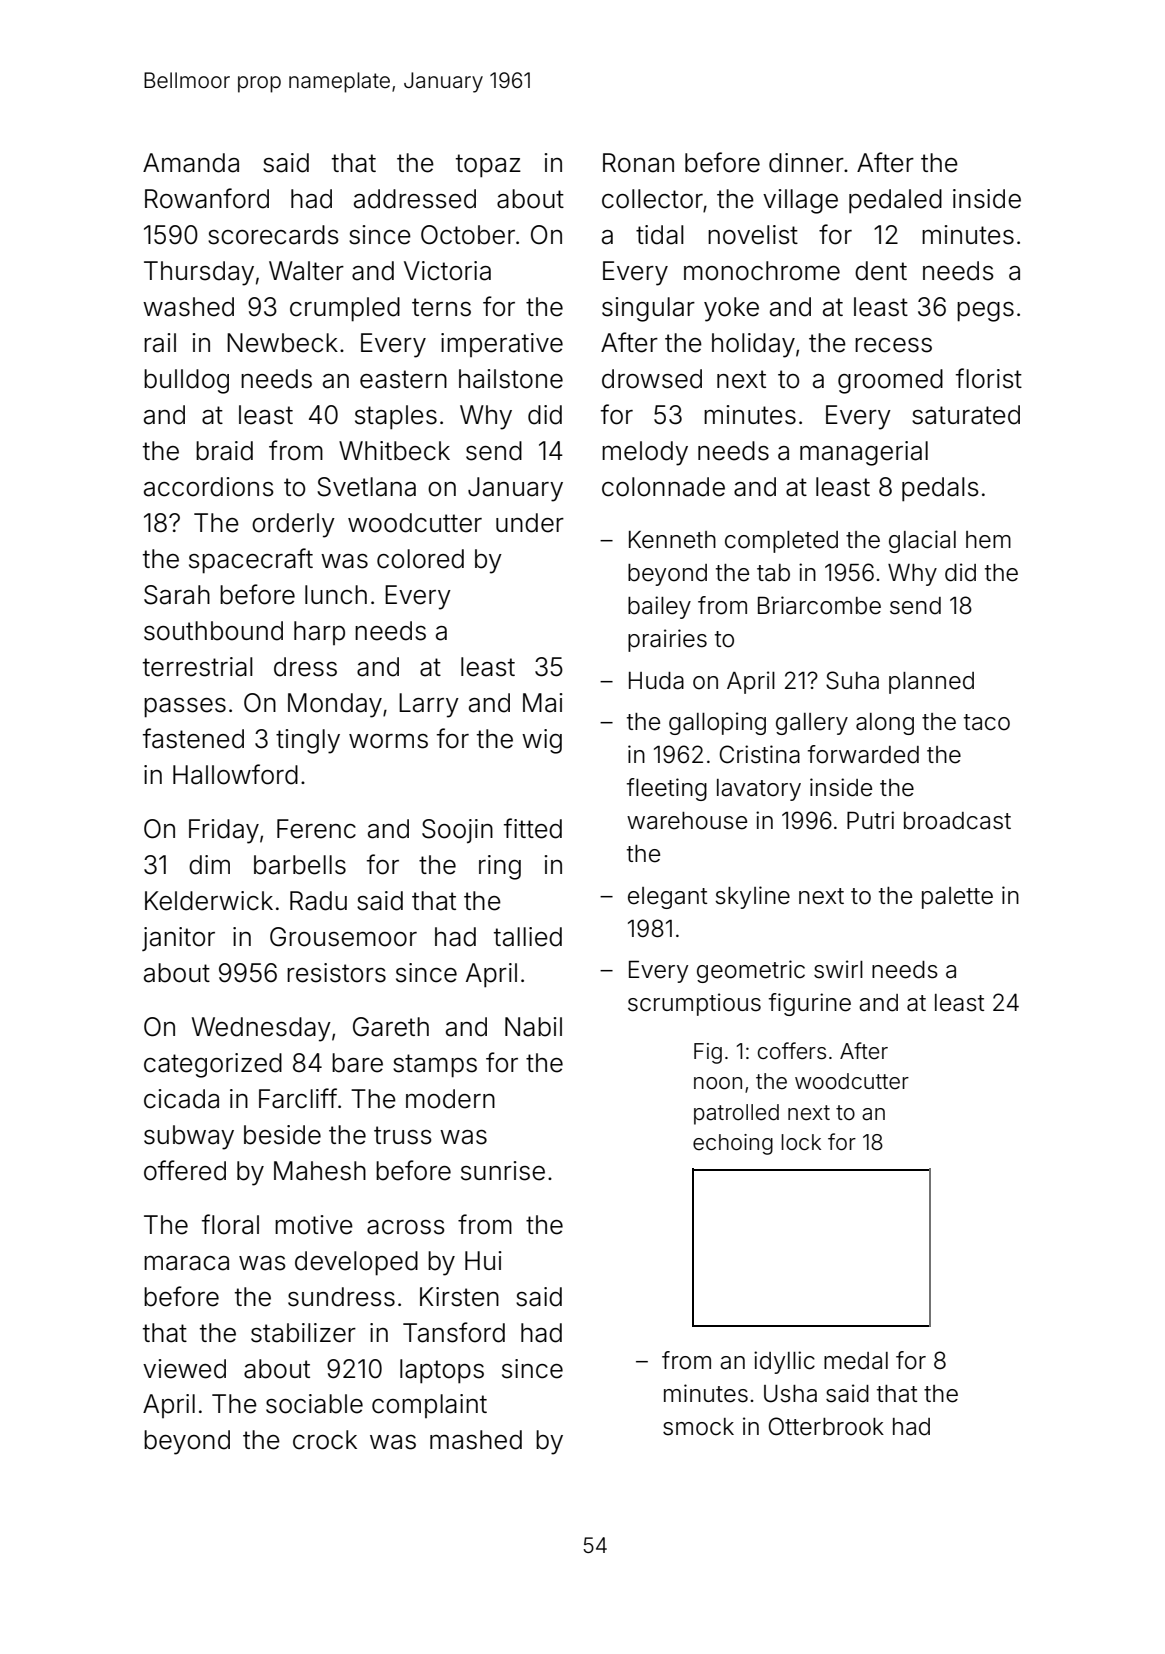 This screenshot has height=1654, width=1165. What do you see at coordinates (806, 163) in the screenshot?
I see `dinner` at bounding box center [806, 163].
